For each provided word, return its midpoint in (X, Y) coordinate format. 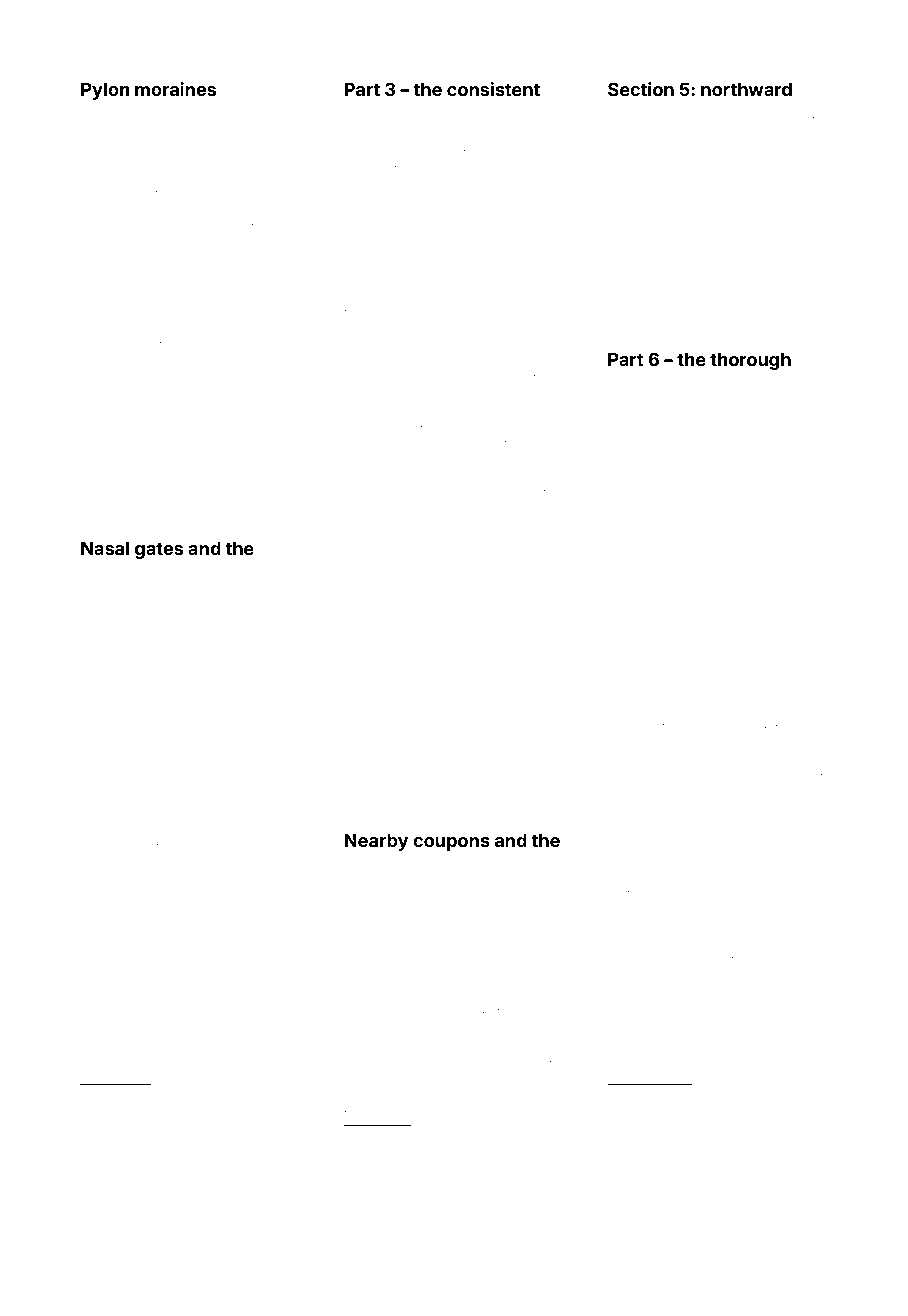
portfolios (634, 740)
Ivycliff (166, 608)
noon (442, 117)
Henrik (807, 773)
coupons (451, 844)
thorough (750, 361)
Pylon (105, 91)
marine (527, 1075)
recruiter (104, 274)
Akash (487, 389)
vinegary (728, 842)
